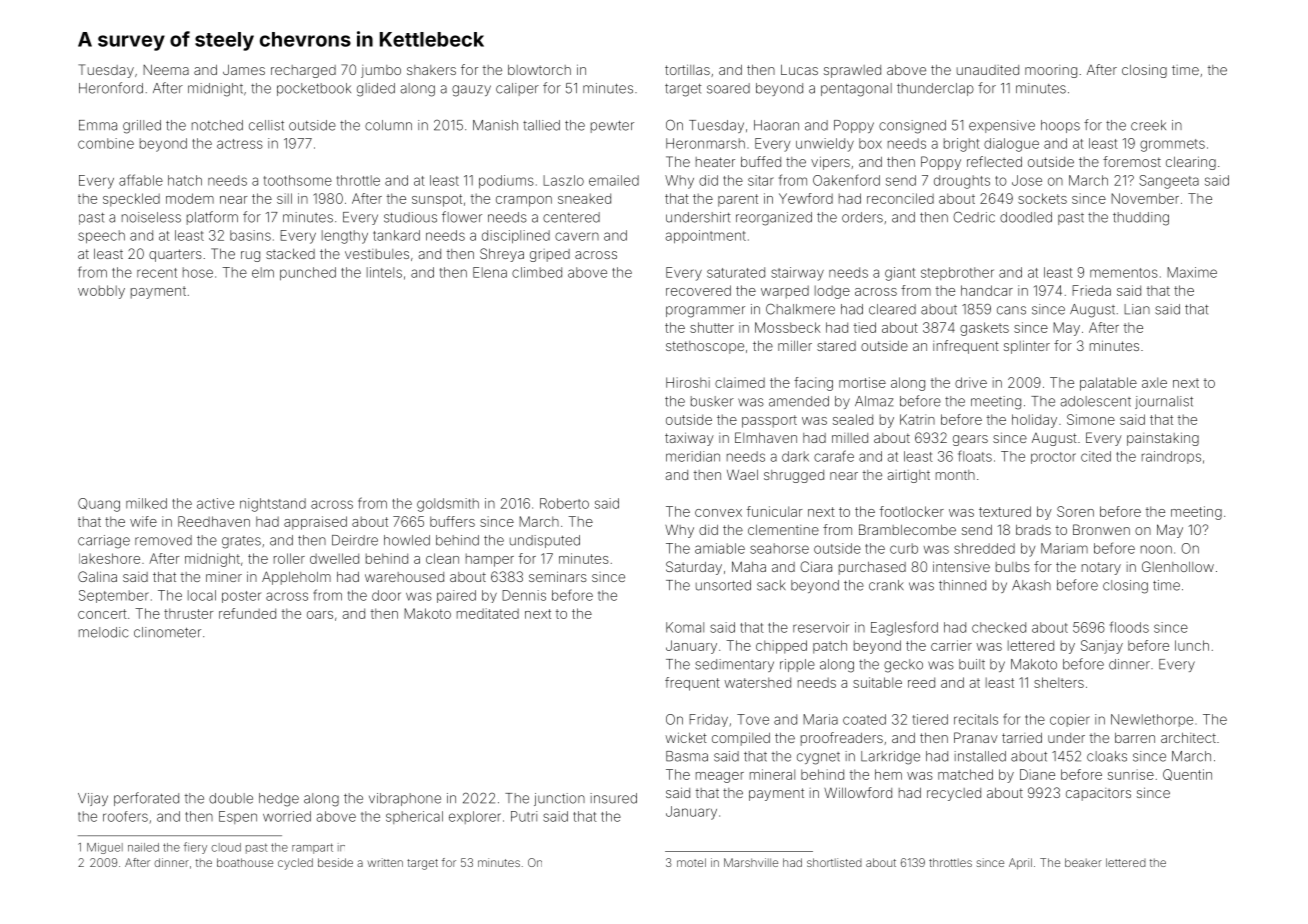  Describe the element at coordinates (166, 70) in the screenshot. I see `Neema` at that location.
